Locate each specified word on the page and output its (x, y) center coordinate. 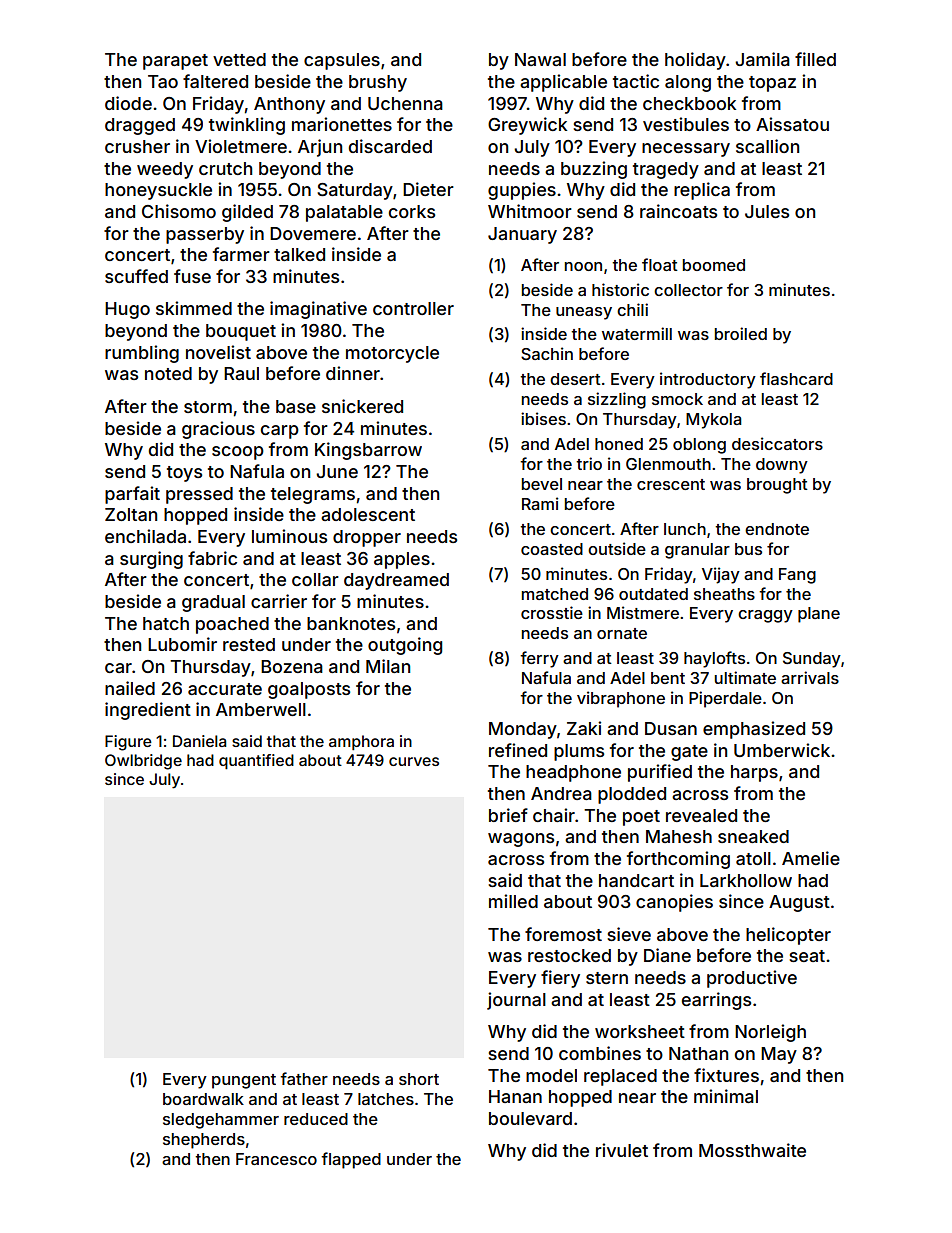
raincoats (678, 211)
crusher (137, 146)
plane (819, 615)
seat (807, 956)
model (551, 1075)
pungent (244, 1081)
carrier (279, 601)
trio (589, 463)
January (522, 235)
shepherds (204, 1141)
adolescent (368, 514)
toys (184, 474)
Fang (797, 576)
